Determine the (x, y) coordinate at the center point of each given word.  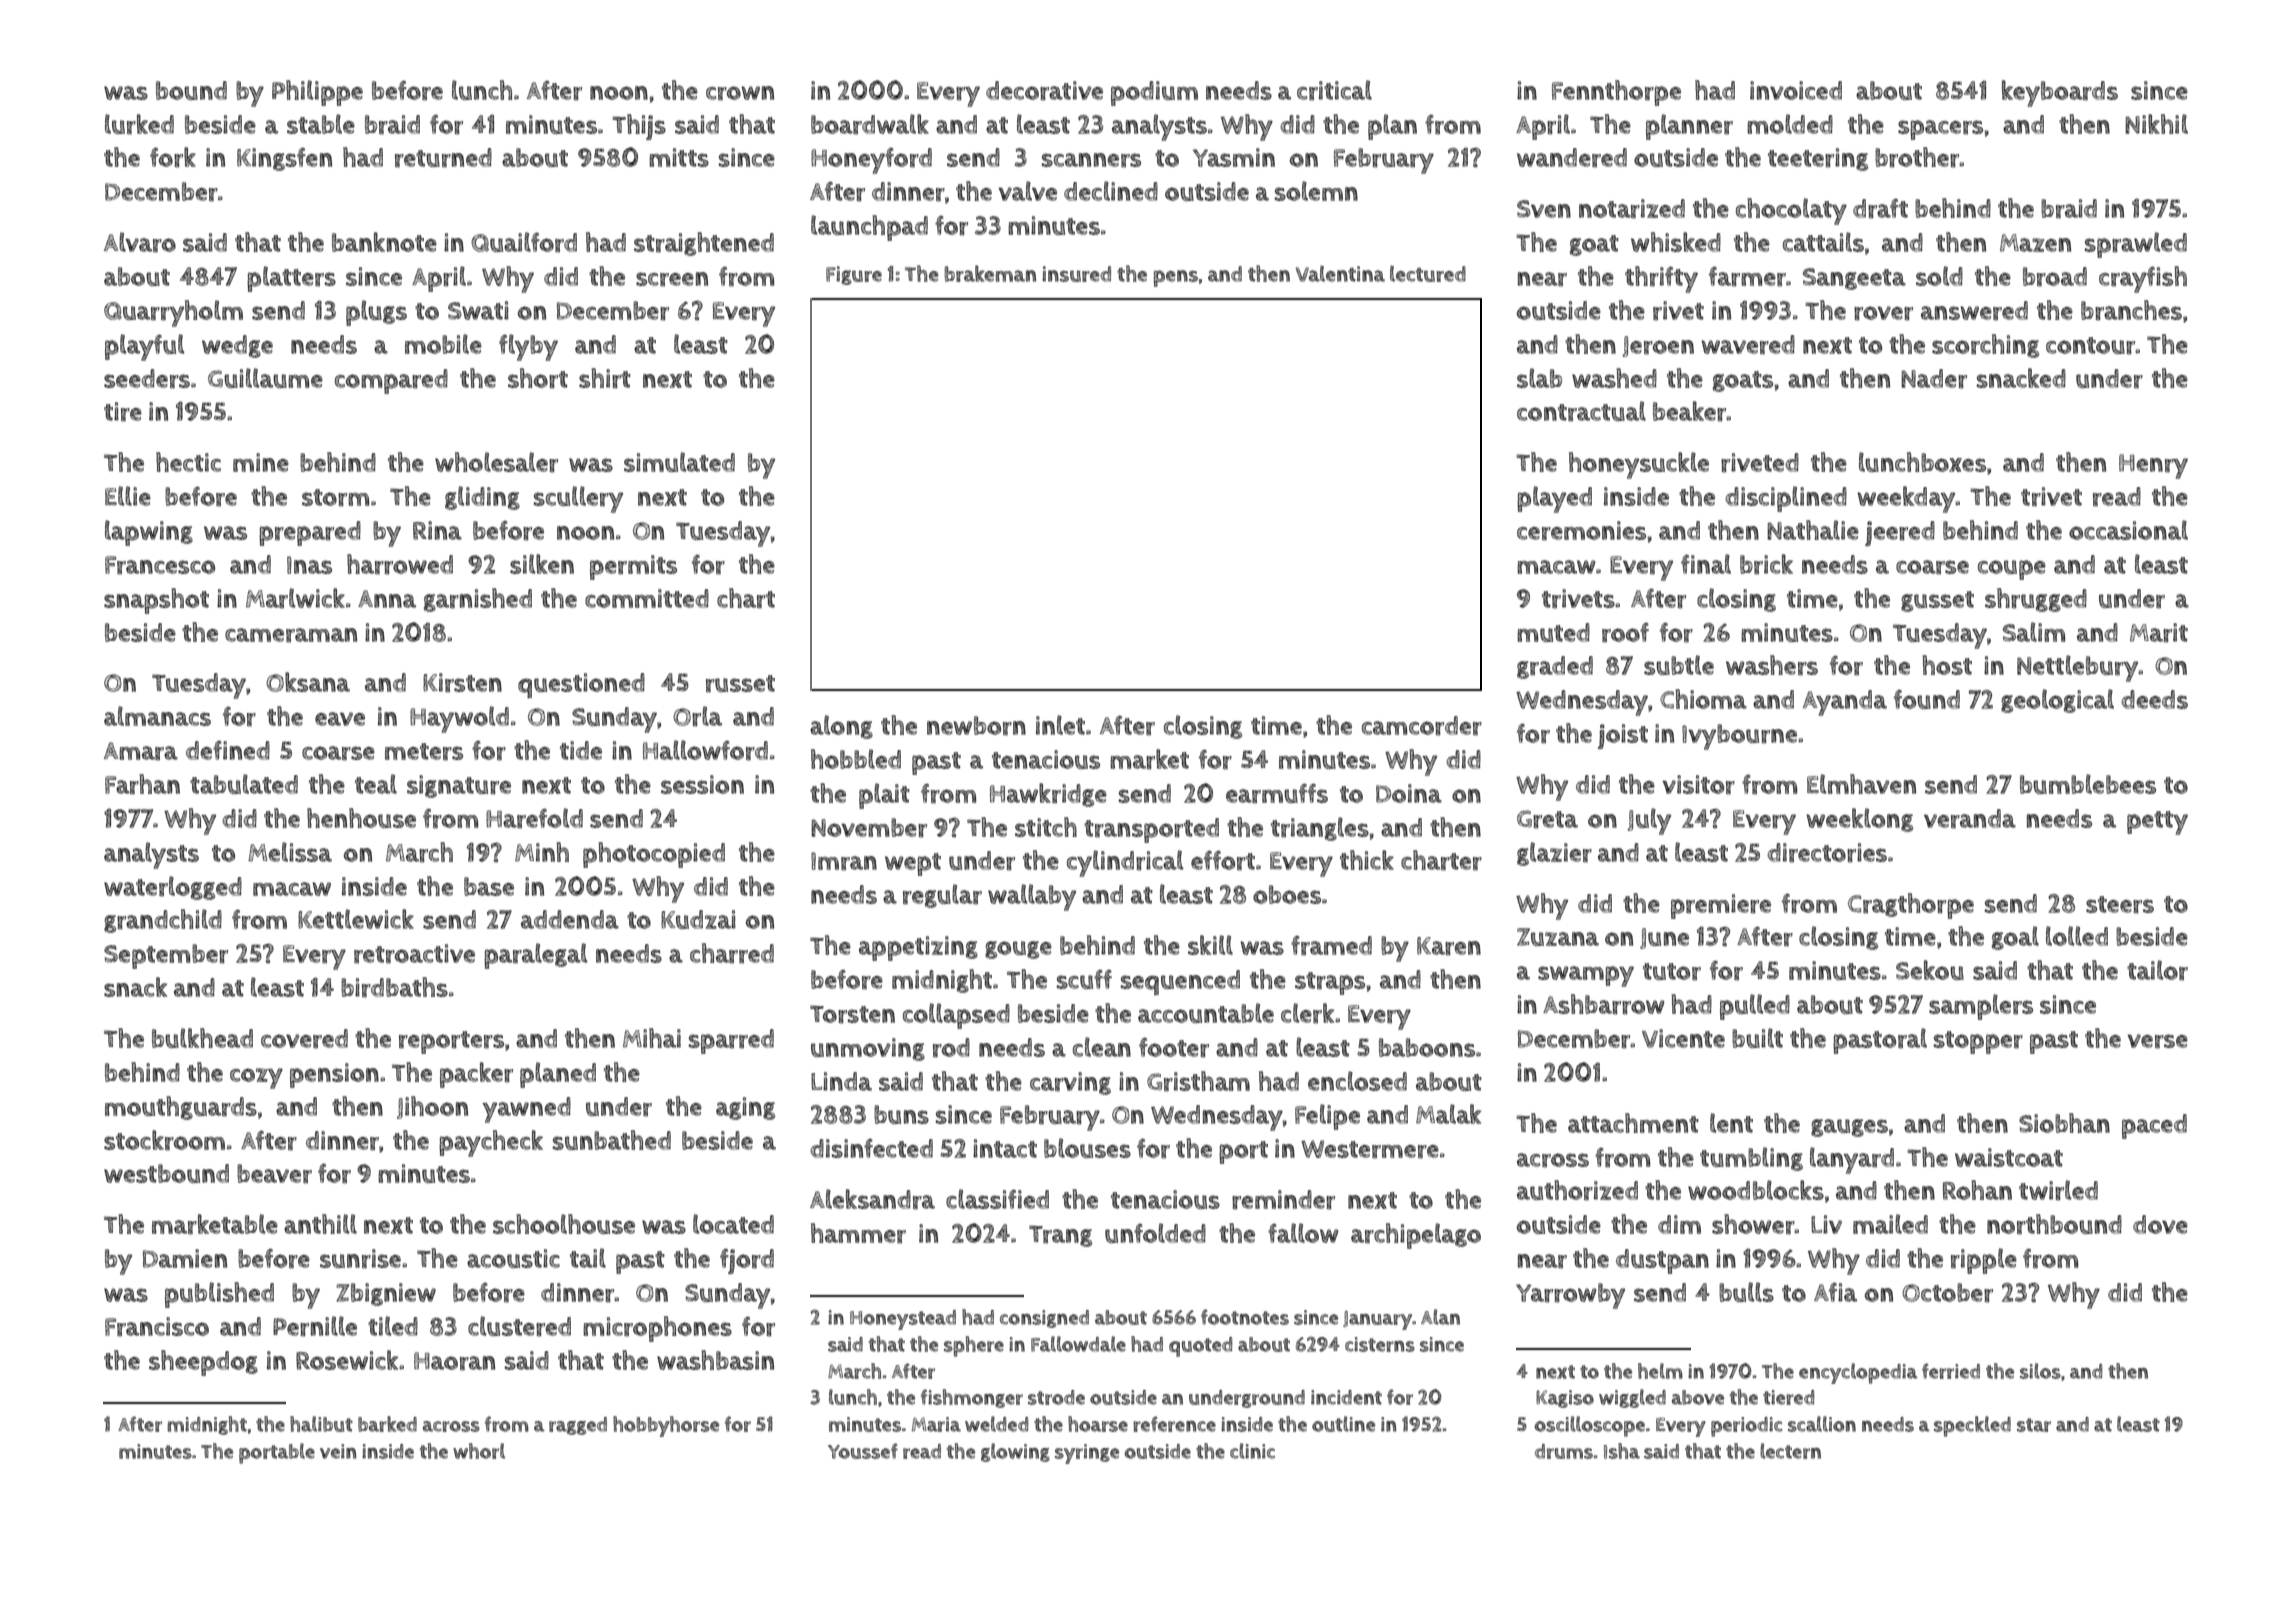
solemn (1316, 191)
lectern (1790, 1451)
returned (443, 158)
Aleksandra (872, 1199)
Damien (185, 1258)
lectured (1428, 273)
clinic (1252, 1451)
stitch (1046, 827)
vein (338, 1451)
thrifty (1661, 279)
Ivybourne (1739, 737)
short (538, 378)
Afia (1835, 1292)
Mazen (2035, 243)
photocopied (654, 855)
